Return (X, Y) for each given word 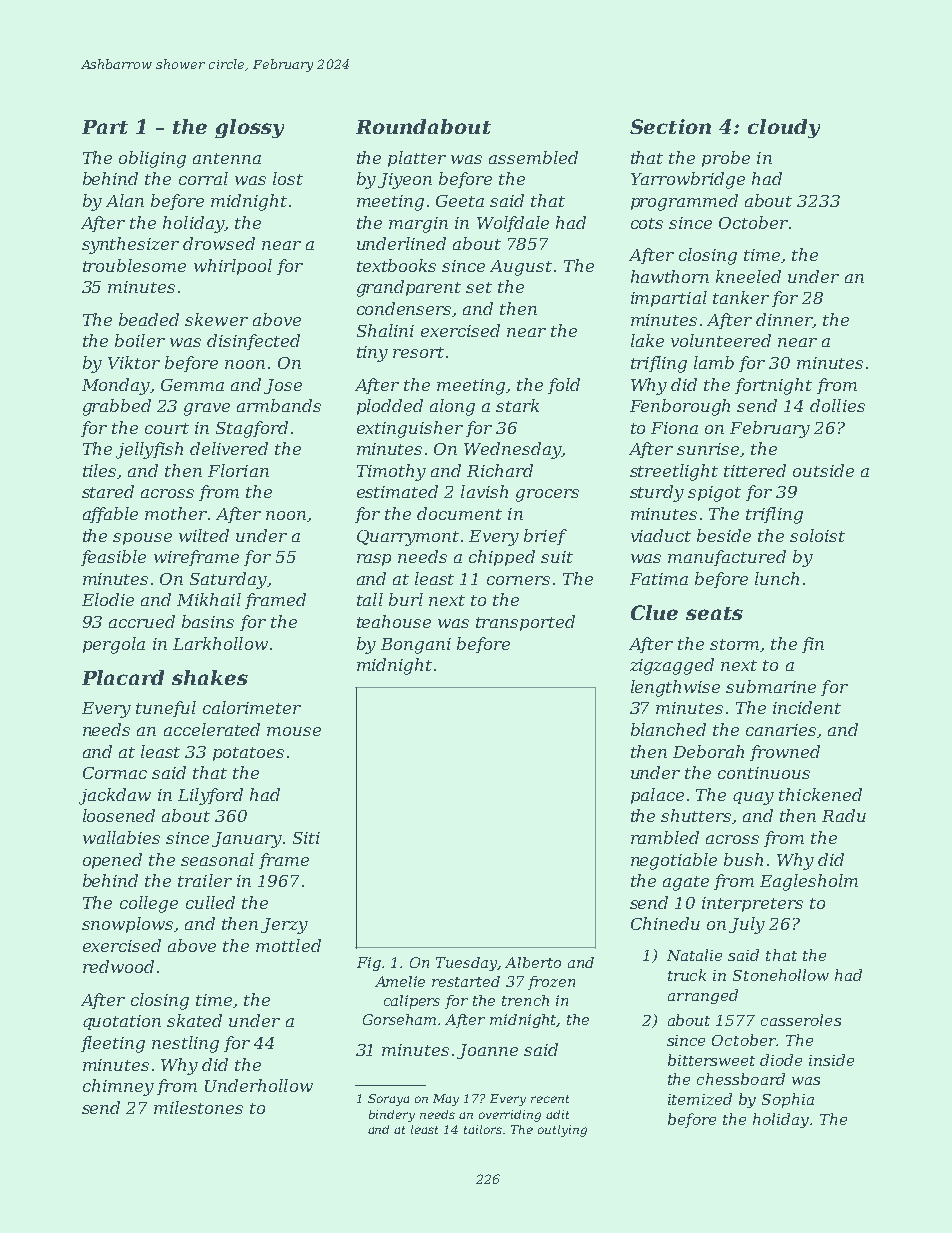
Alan (125, 200)
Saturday (228, 580)
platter (417, 159)
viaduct (661, 535)
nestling (185, 1044)
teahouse (394, 621)
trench (525, 1000)
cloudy (784, 128)
